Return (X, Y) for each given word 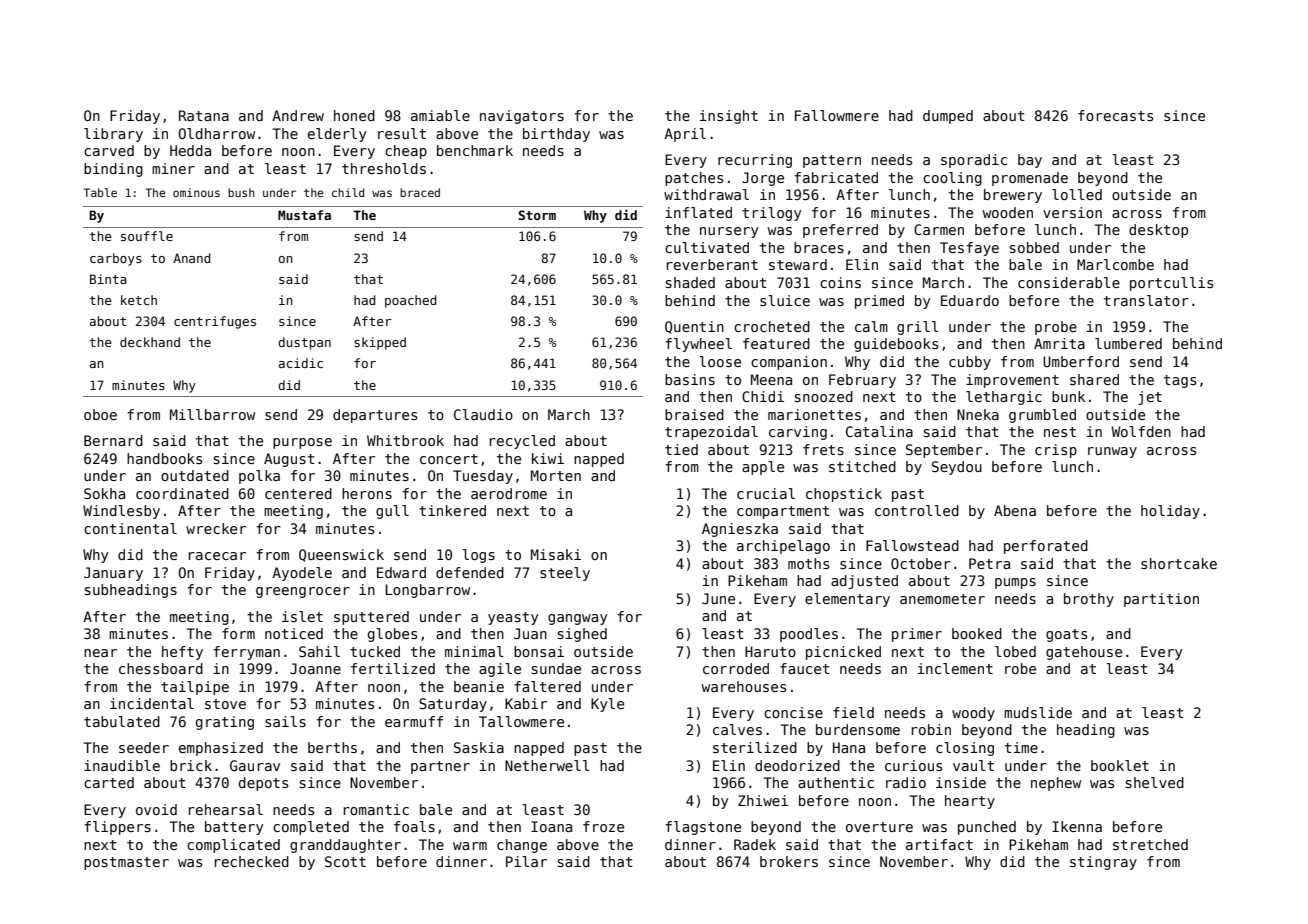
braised (694, 414)
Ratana (204, 115)
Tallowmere (521, 721)
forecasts (1115, 115)
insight (729, 117)
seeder (144, 747)
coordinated (182, 493)
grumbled (1042, 416)
